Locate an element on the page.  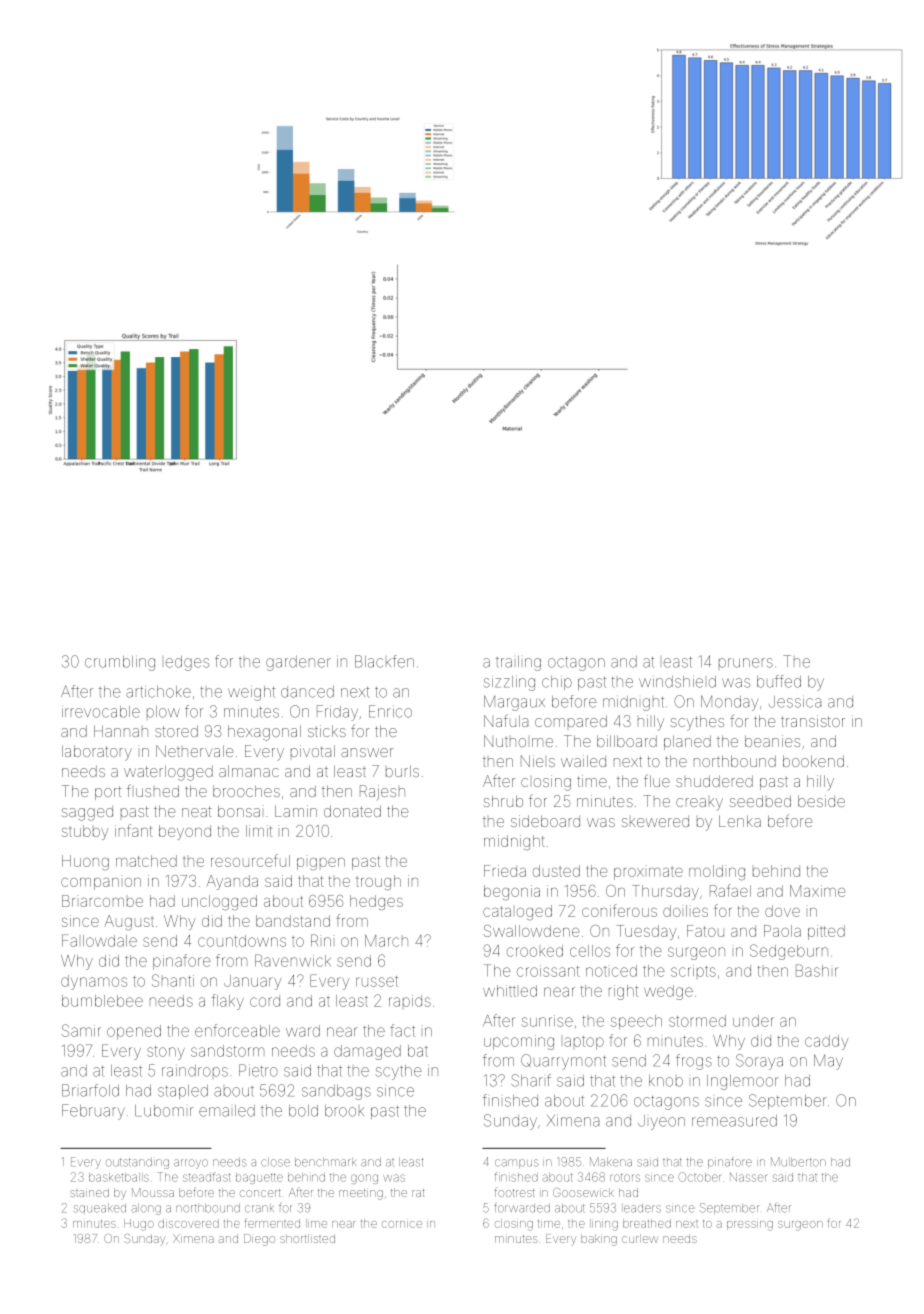
emailed is located at coordinates (227, 1111).
